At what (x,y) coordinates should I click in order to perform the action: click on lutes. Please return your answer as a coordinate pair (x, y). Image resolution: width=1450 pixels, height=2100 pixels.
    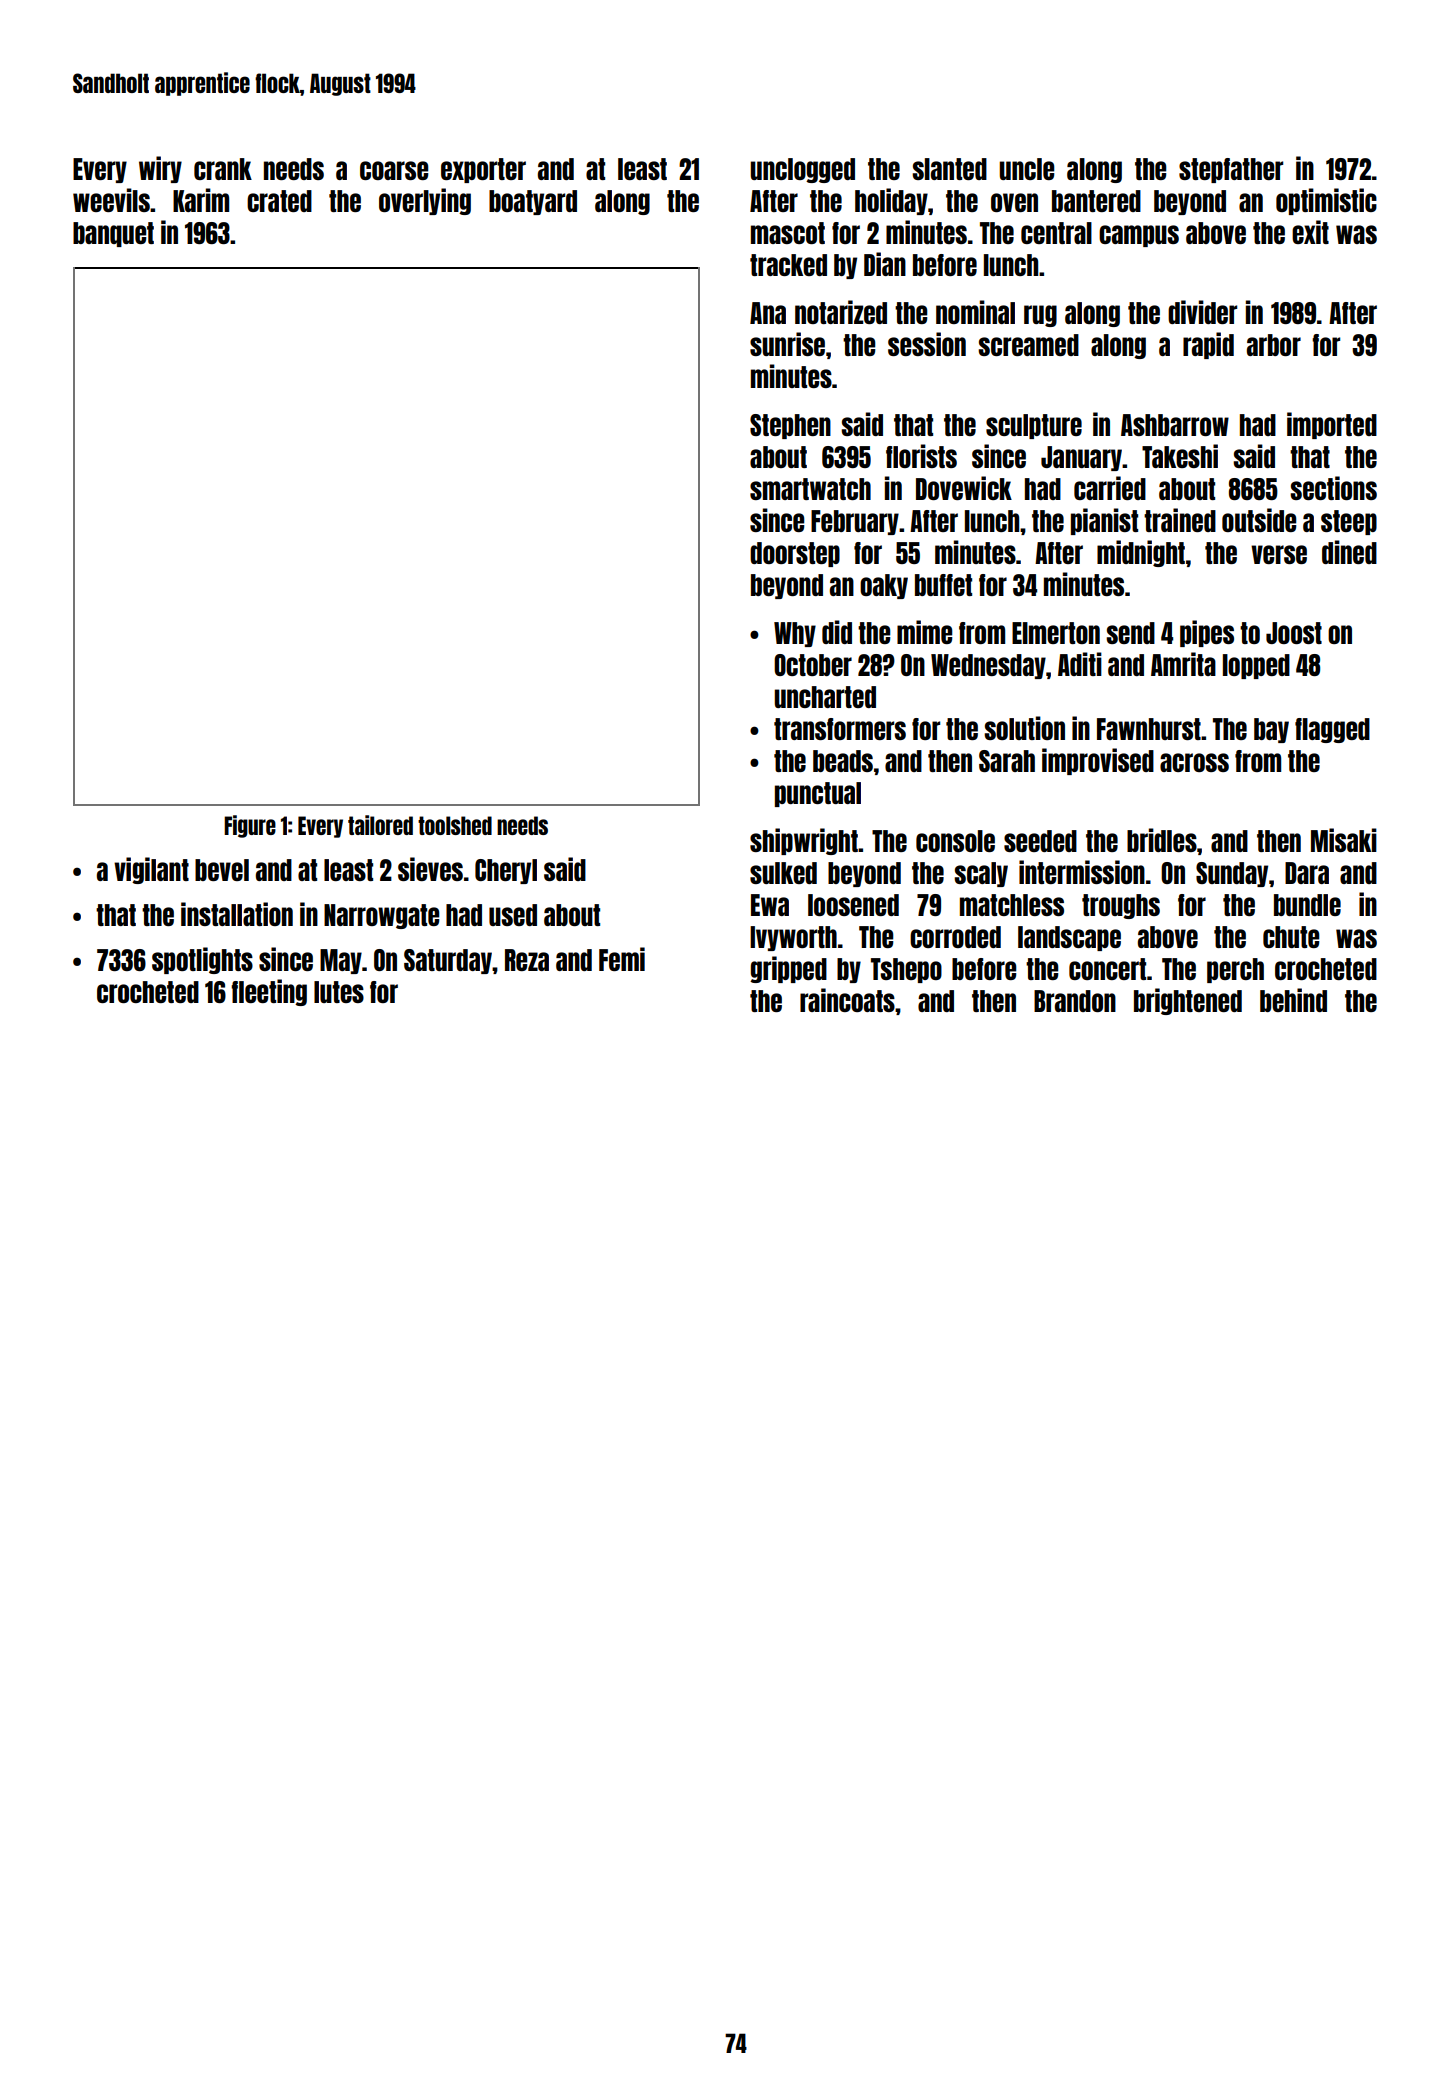
    Looking at the image, I should click on (339, 992).
